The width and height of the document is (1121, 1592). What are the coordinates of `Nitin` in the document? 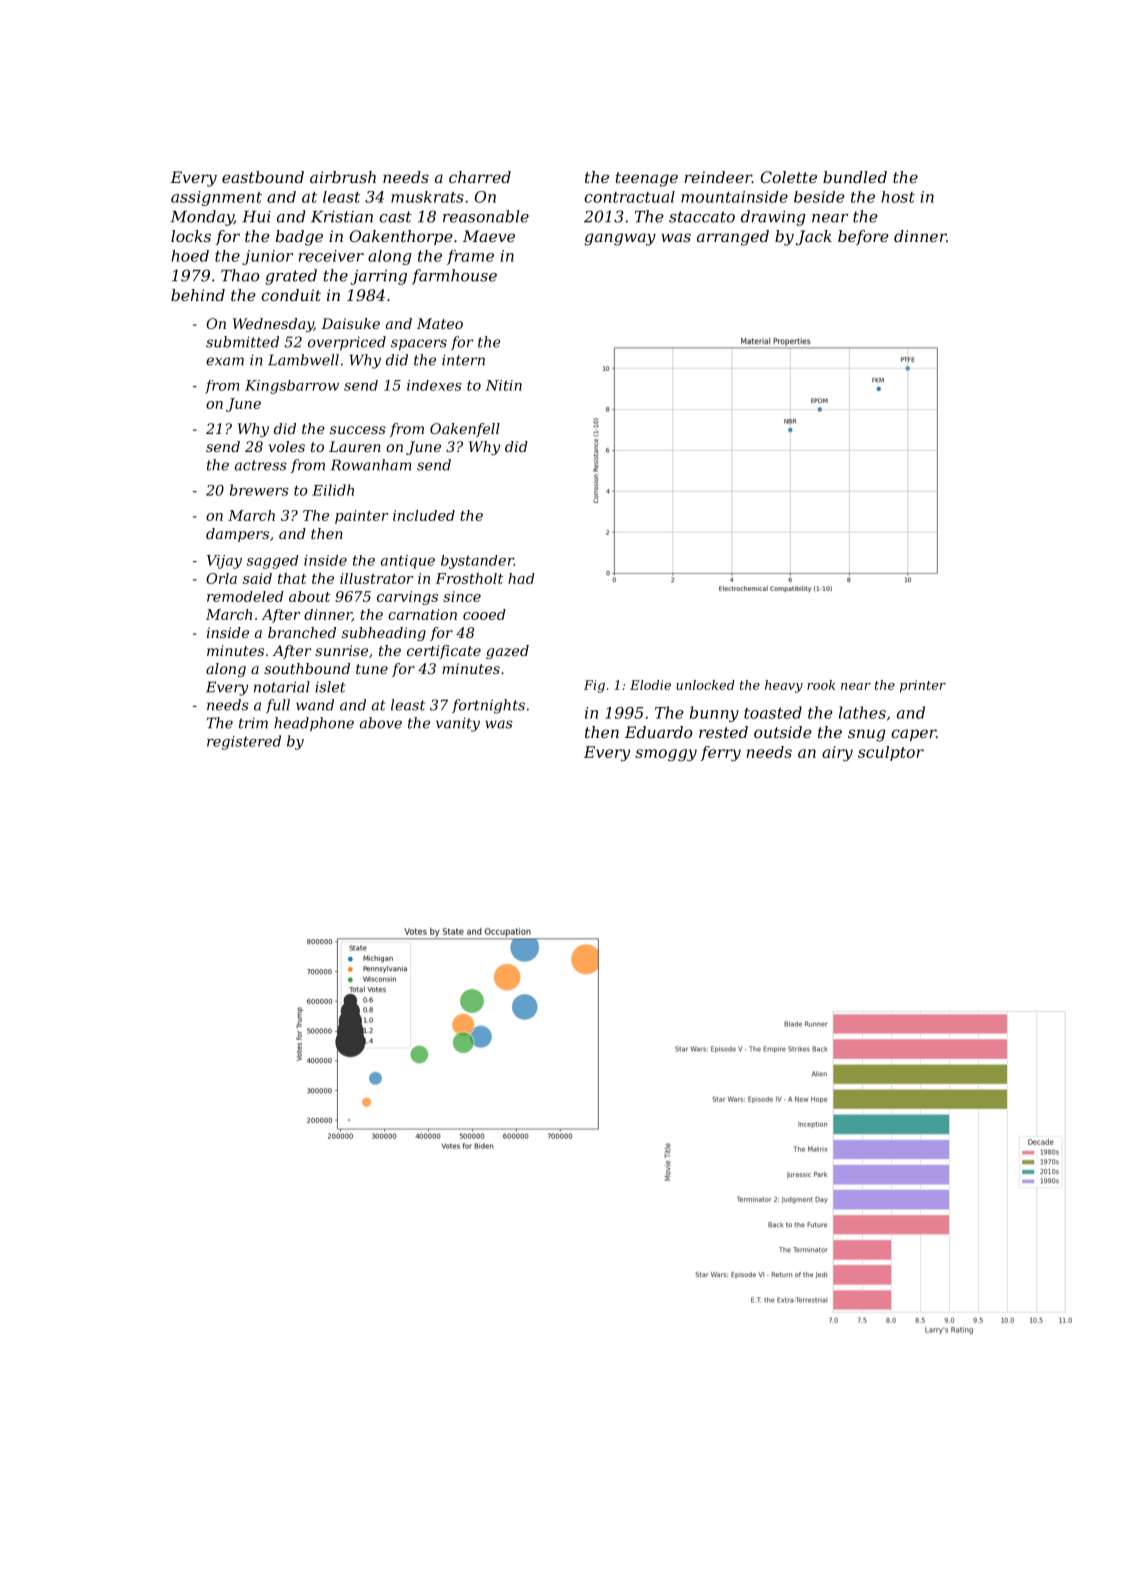 It's located at (503, 385).
